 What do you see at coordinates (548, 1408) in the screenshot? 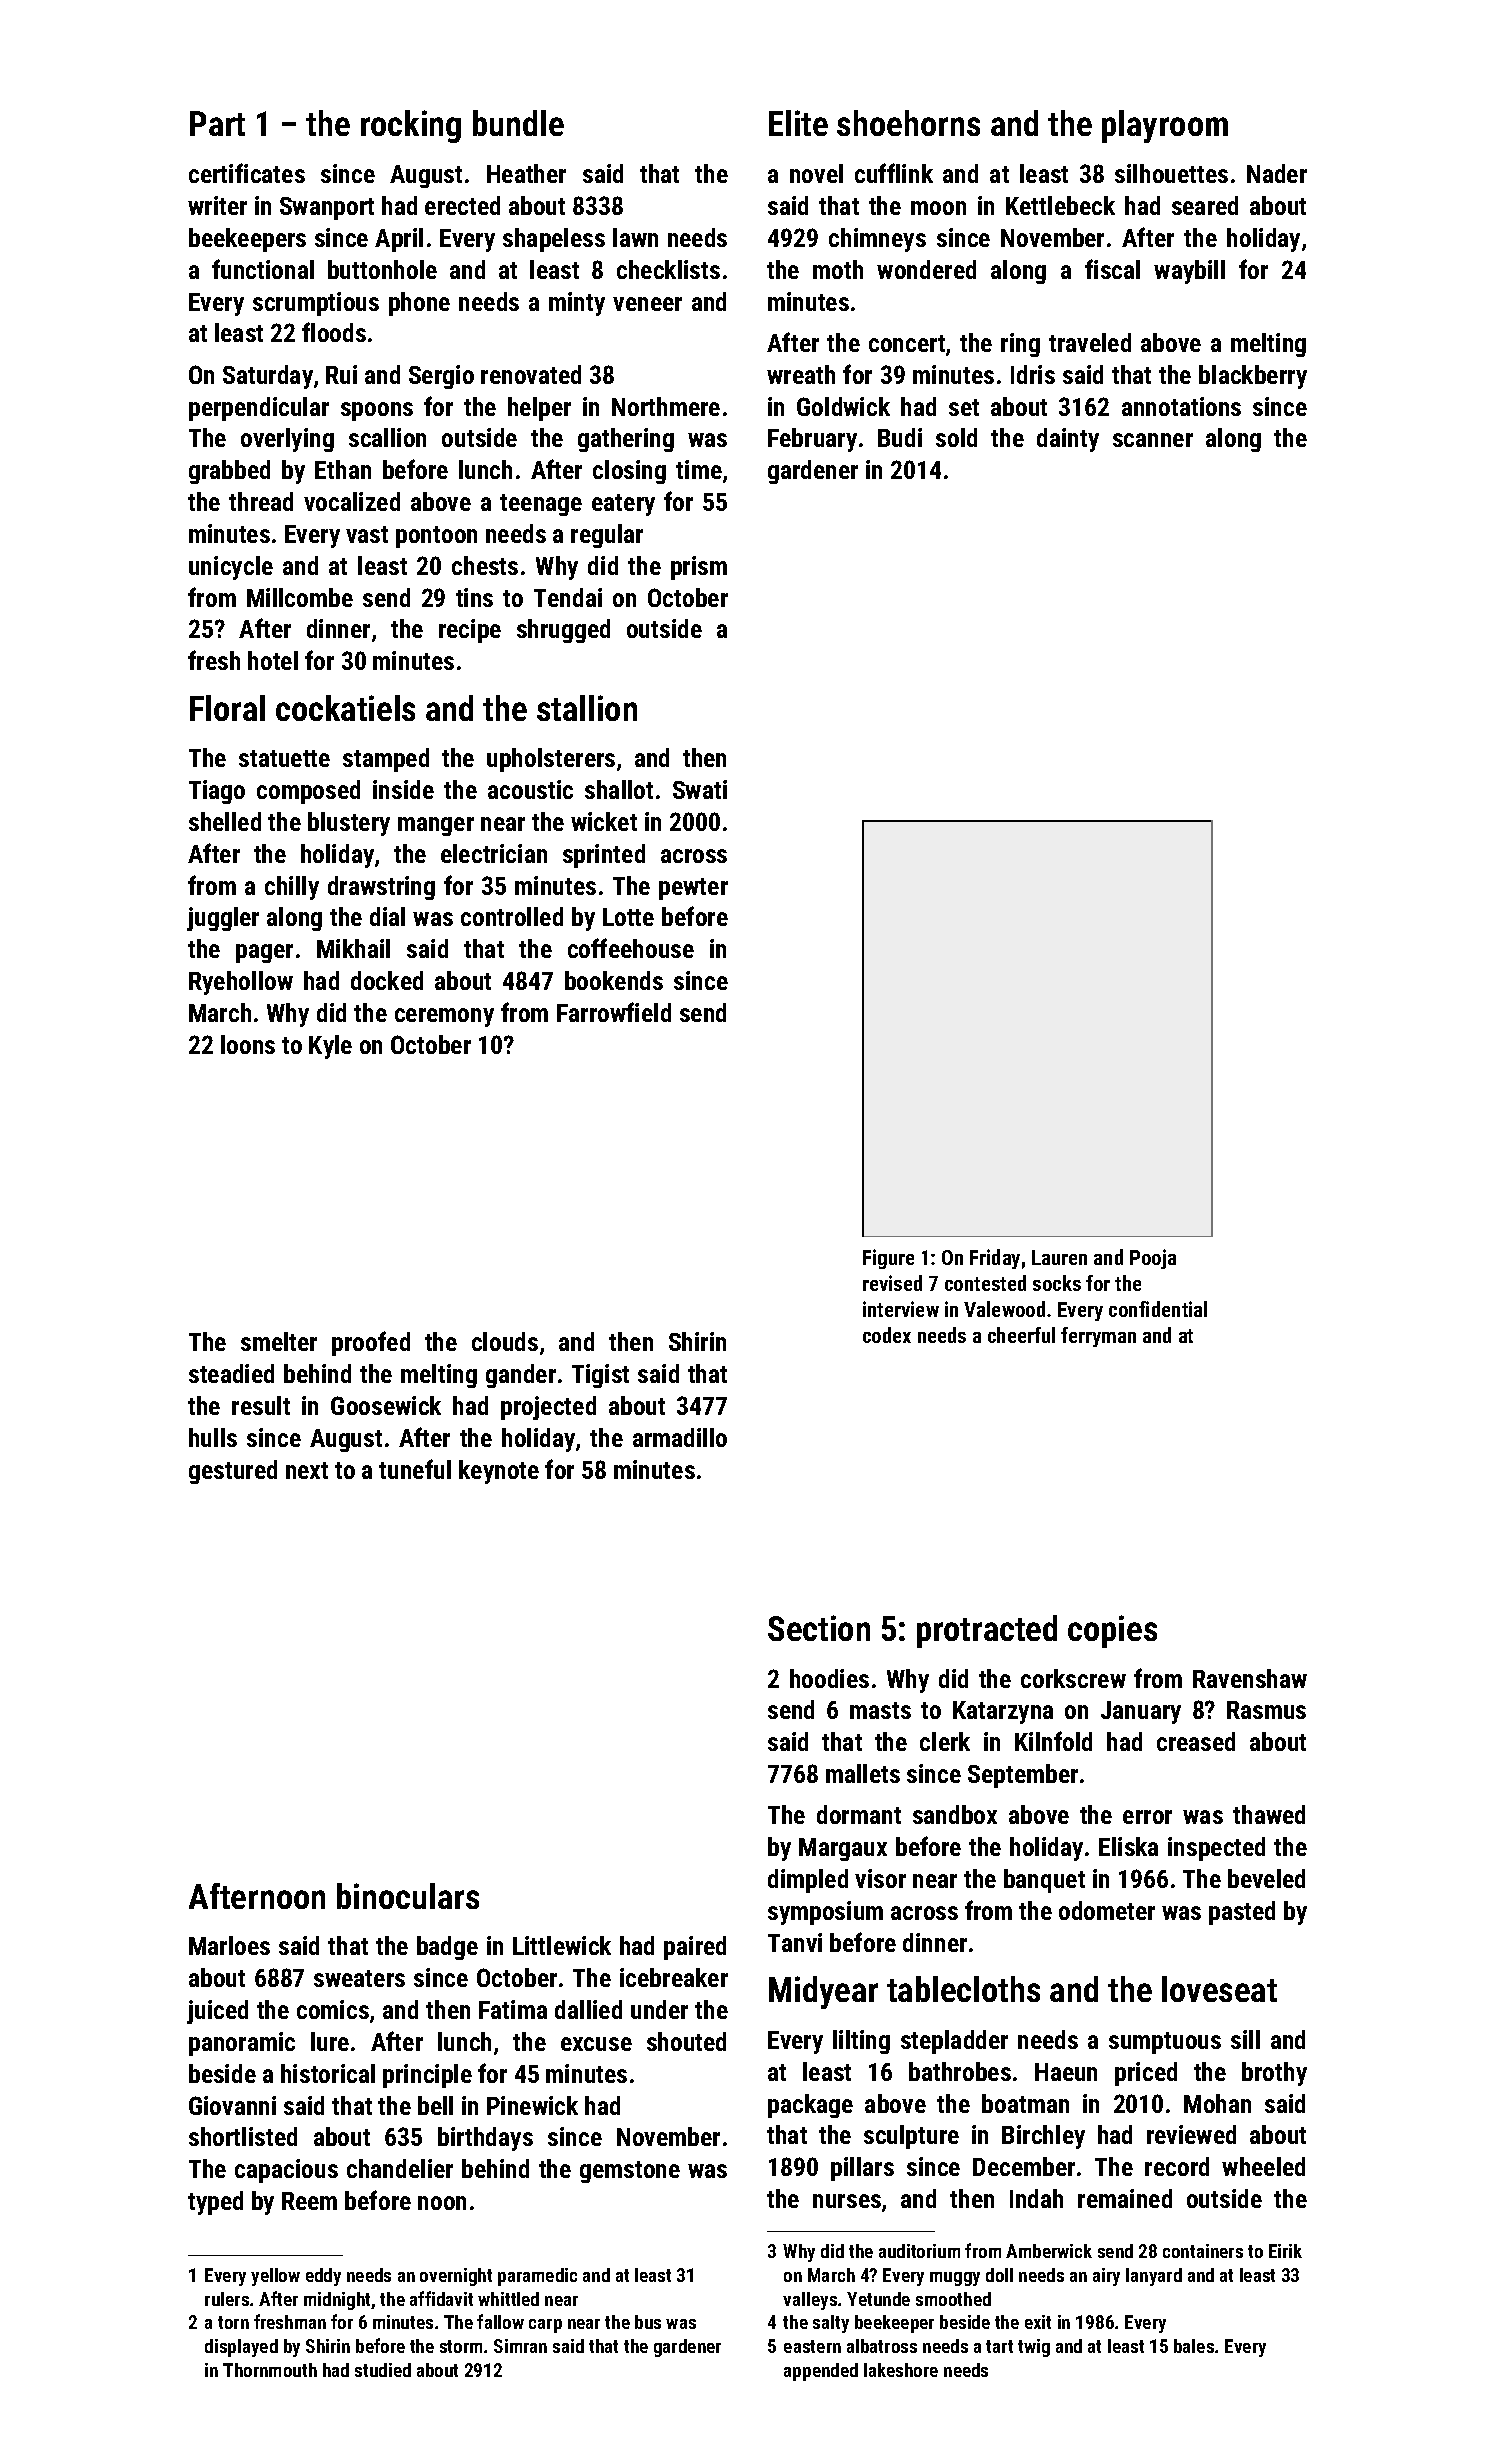
I see `projected` at bounding box center [548, 1408].
